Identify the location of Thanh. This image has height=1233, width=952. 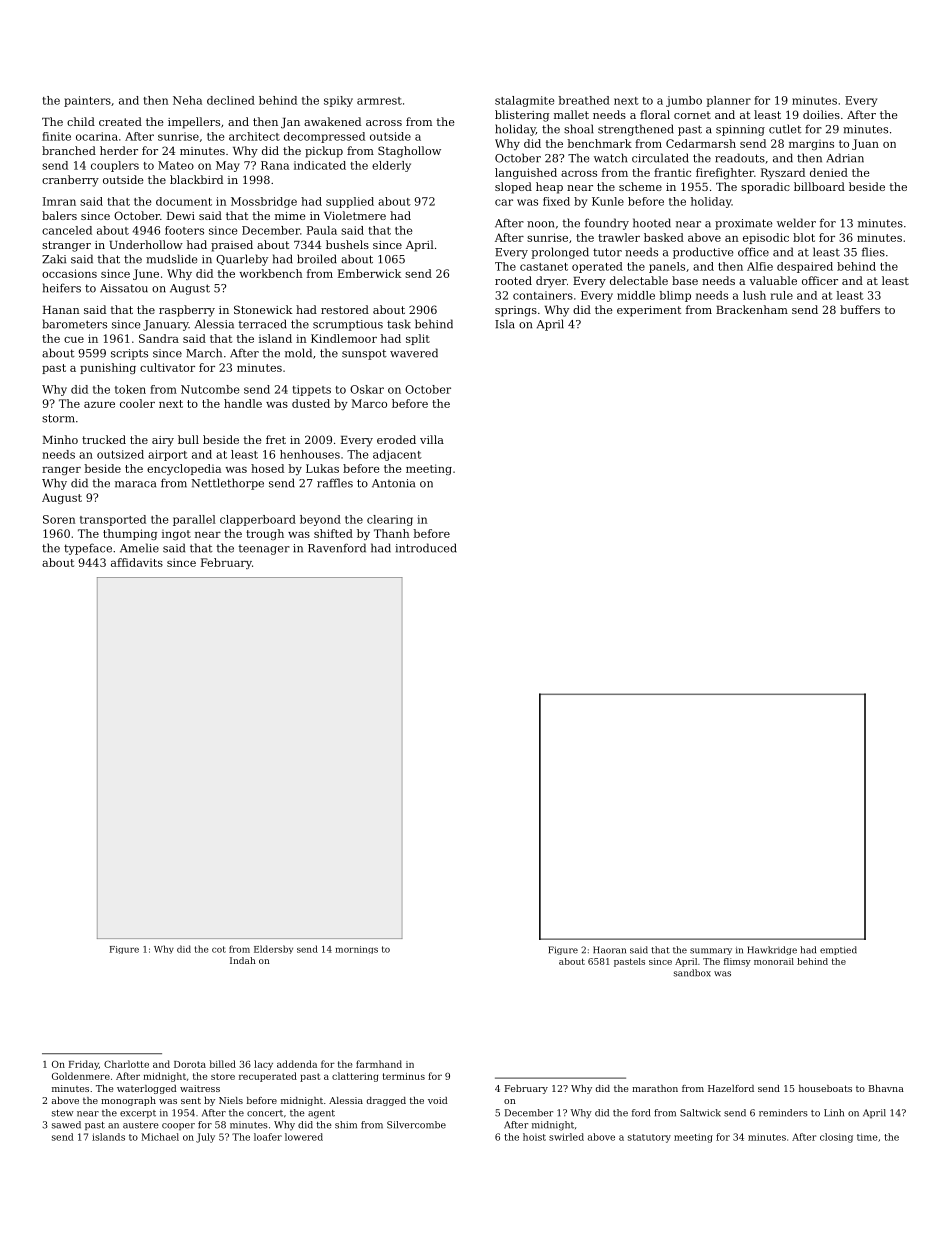
(392, 533).
